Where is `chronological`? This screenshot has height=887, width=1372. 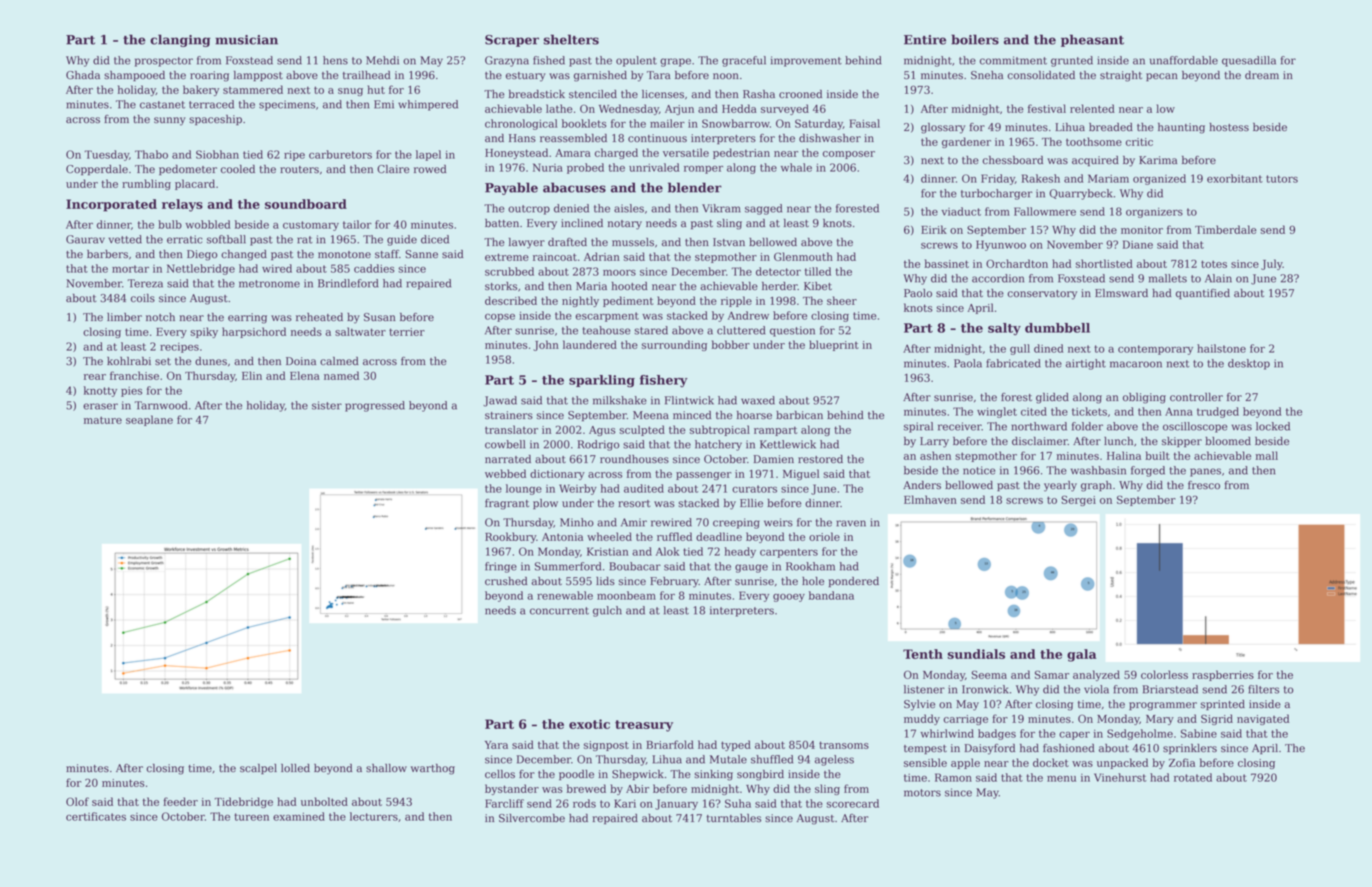
chronological is located at coordinates (521, 124).
